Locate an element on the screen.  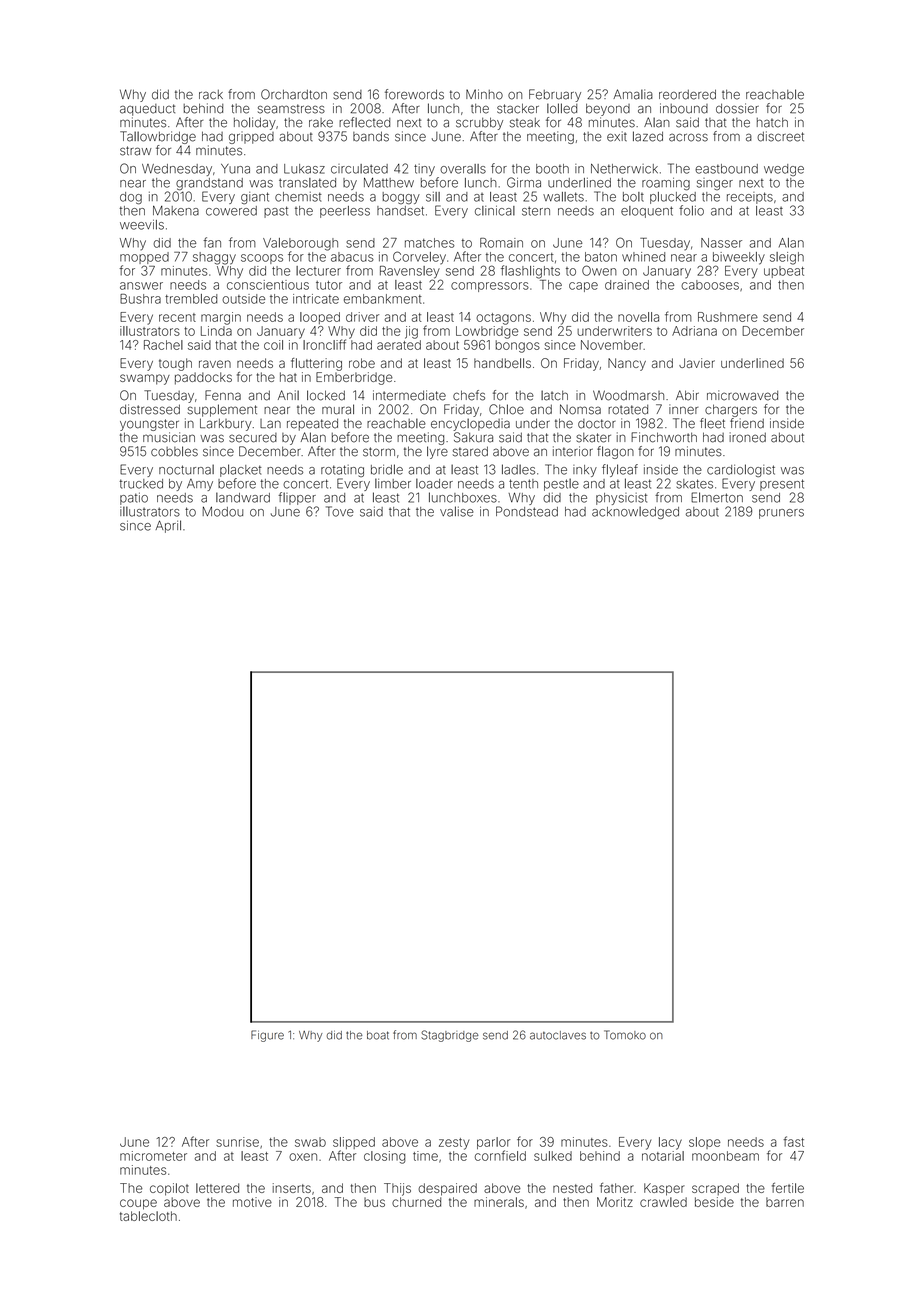
paddocks is located at coordinates (203, 378).
